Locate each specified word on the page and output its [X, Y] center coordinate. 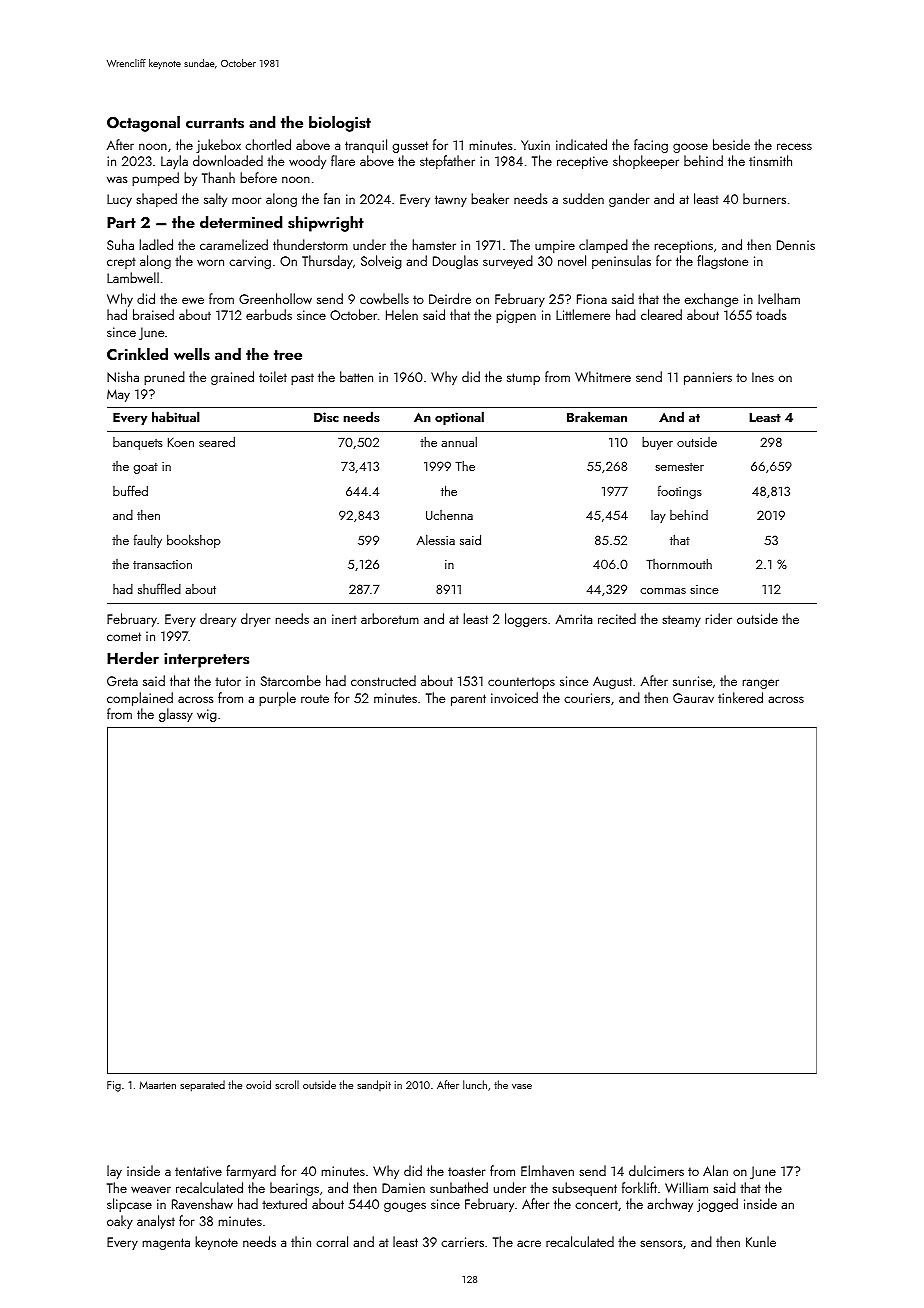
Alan [715, 1170]
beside [731, 144]
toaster [467, 1171]
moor [247, 200]
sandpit [374, 1085]
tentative [198, 1171]
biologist [340, 124]
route [315, 698]
